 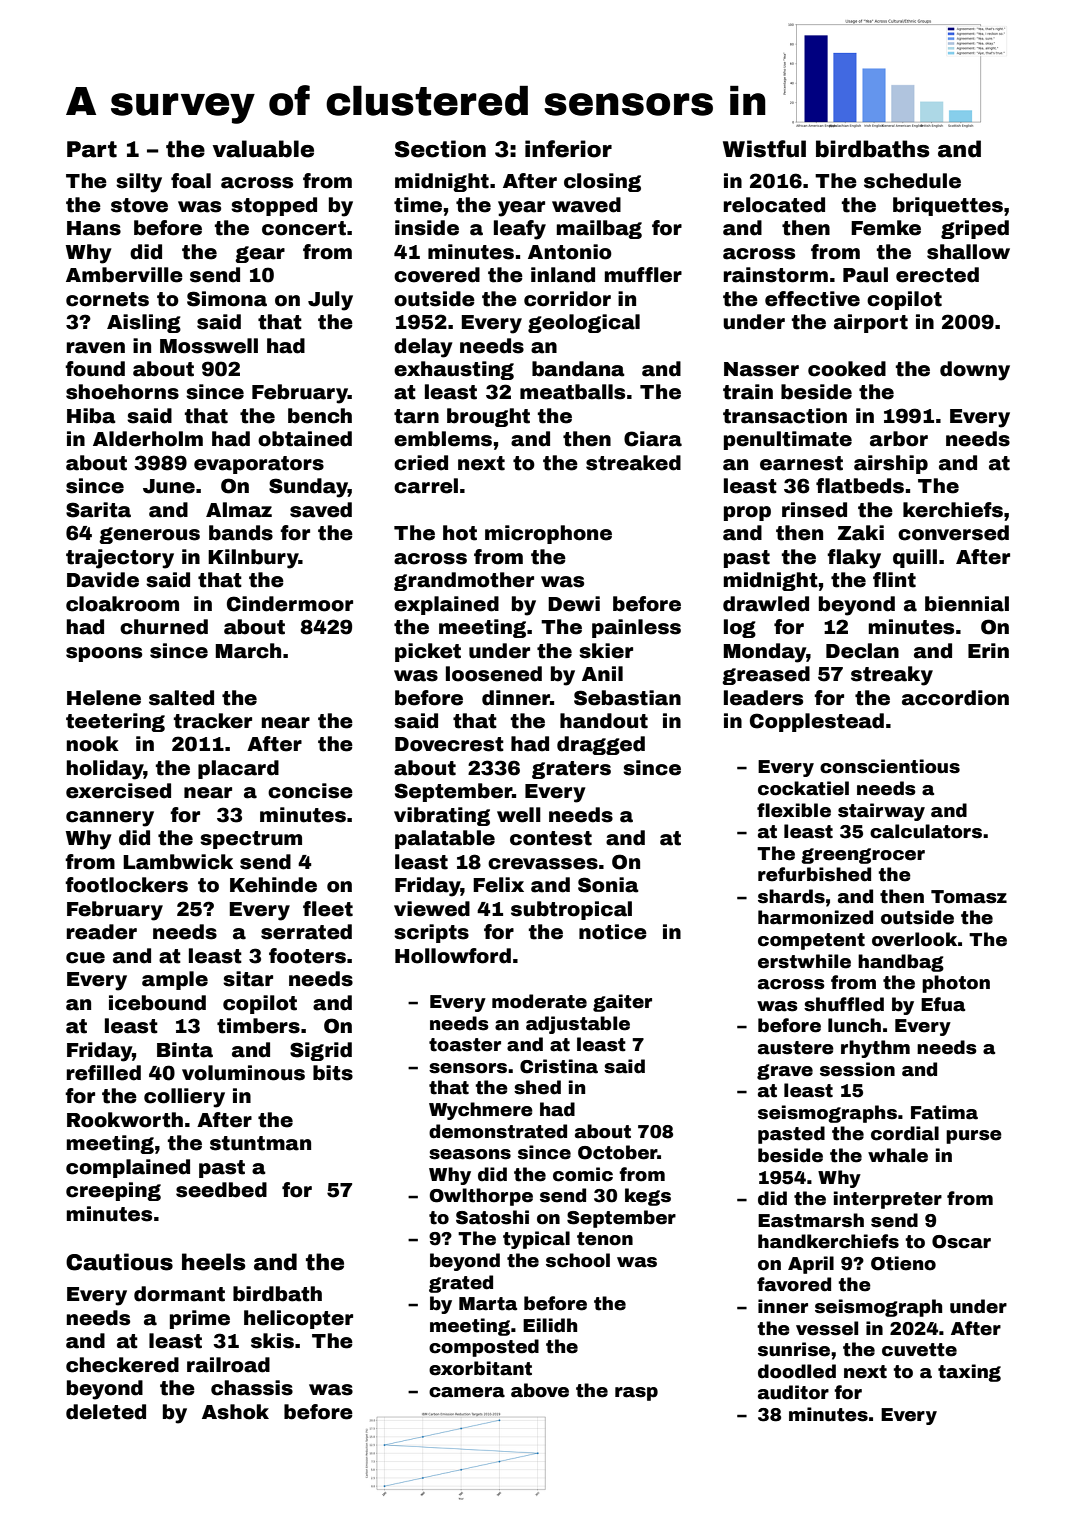 What do you see at coordinates (578, 369) in the screenshot?
I see `bandana` at bounding box center [578, 369].
